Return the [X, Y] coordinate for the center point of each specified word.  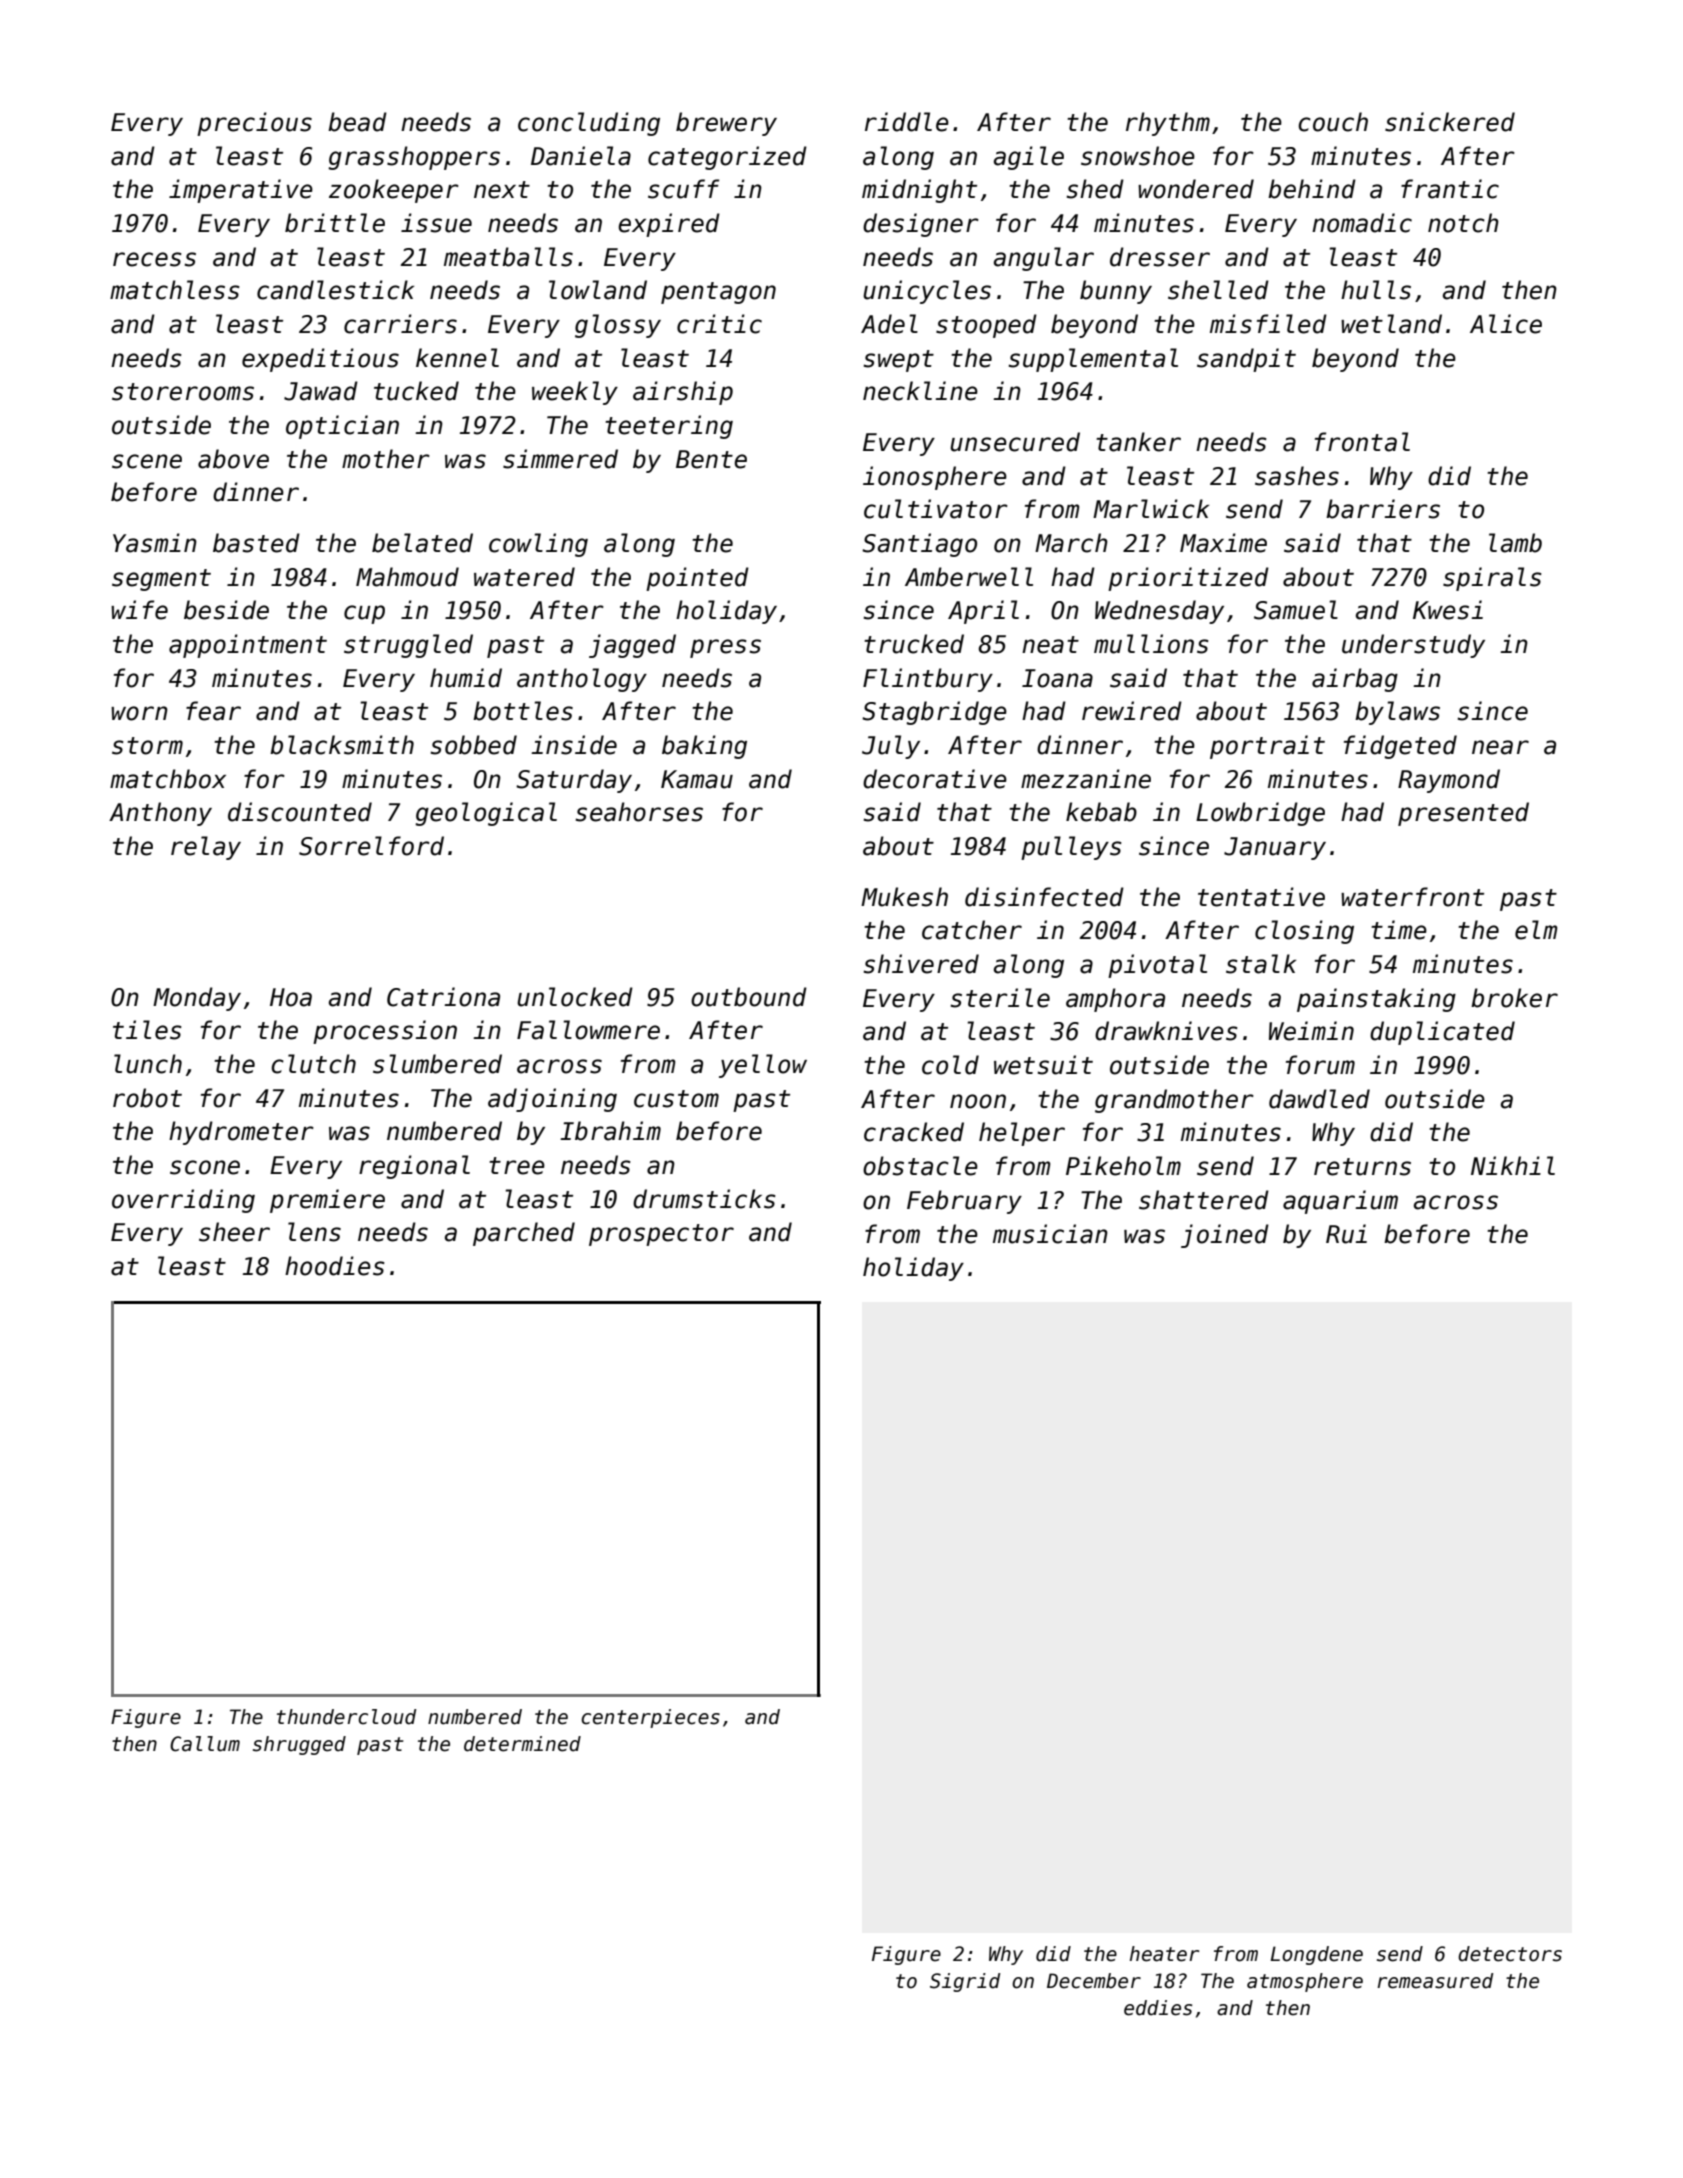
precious [254, 124]
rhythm [1168, 124]
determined [522, 1744]
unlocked [575, 997]
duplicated [1442, 1033]
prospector [661, 1235]
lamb [1515, 543]
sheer [234, 1232]
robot [147, 1098]
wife [139, 610]
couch [1333, 122]
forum [1320, 1065]
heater [1164, 1954]
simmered [560, 459]
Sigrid [965, 1982]
